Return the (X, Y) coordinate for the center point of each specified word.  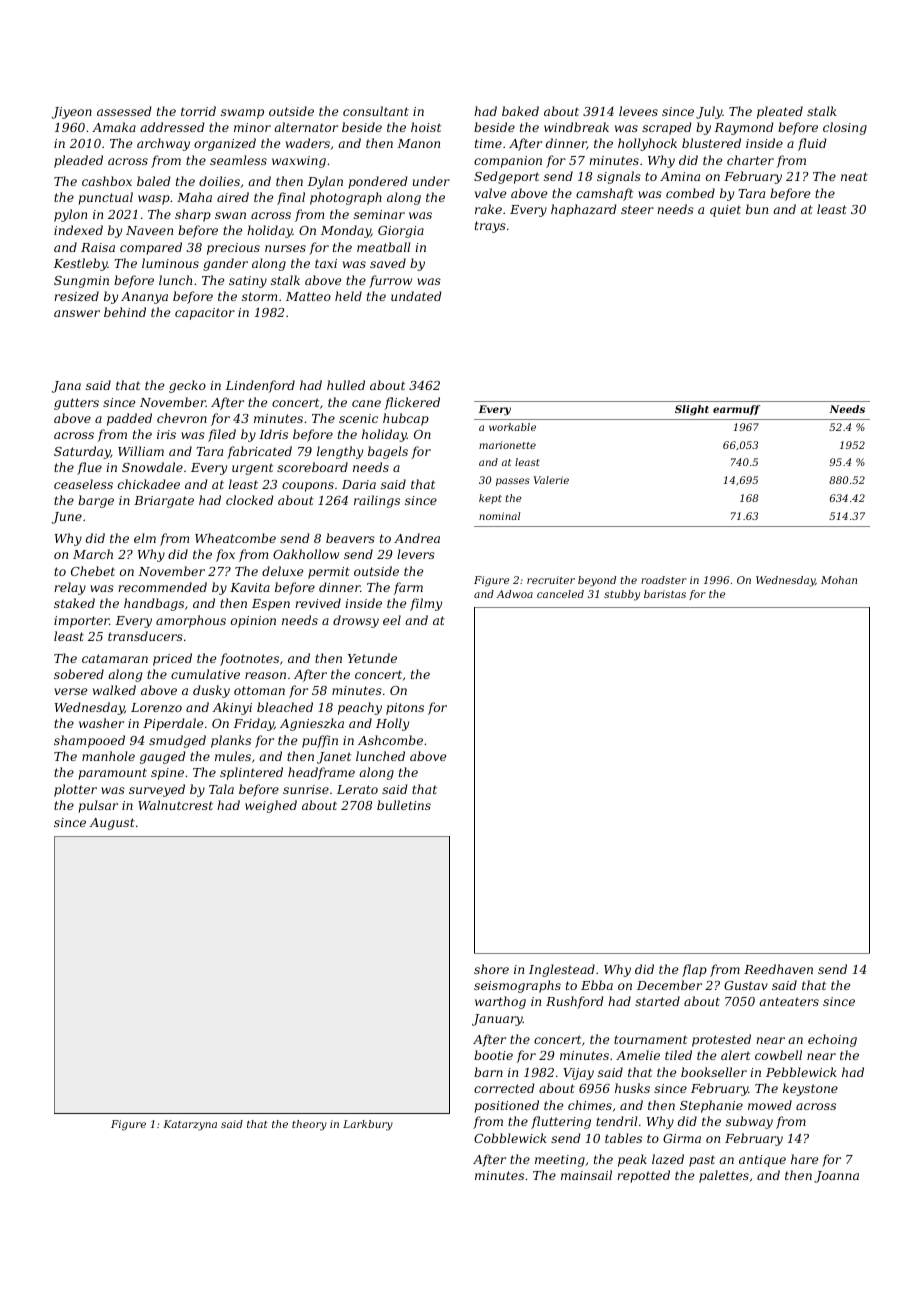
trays (490, 227)
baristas (665, 594)
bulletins (404, 805)
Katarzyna (190, 1125)
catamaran (115, 658)
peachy (360, 708)
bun (757, 209)
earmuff (736, 410)
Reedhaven (778, 969)
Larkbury (368, 1125)
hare (804, 1159)
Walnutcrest (175, 805)
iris (166, 434)
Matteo (308, 296)
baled (154, 181)
